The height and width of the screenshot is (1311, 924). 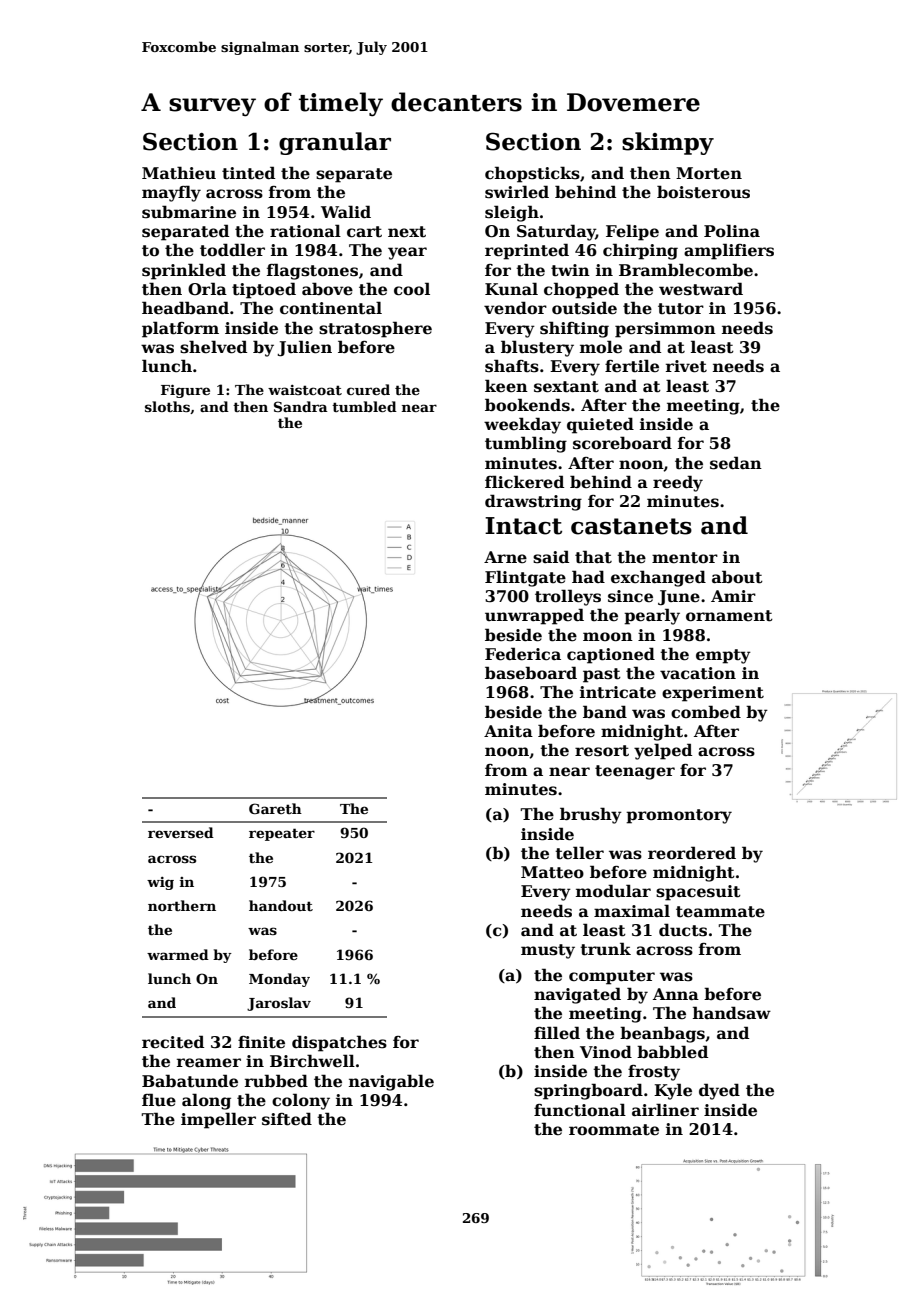 What do you see at coordinates (276, 1081) in the screenshot?
I see `rubbed` at bounding box center [276, 1081].
